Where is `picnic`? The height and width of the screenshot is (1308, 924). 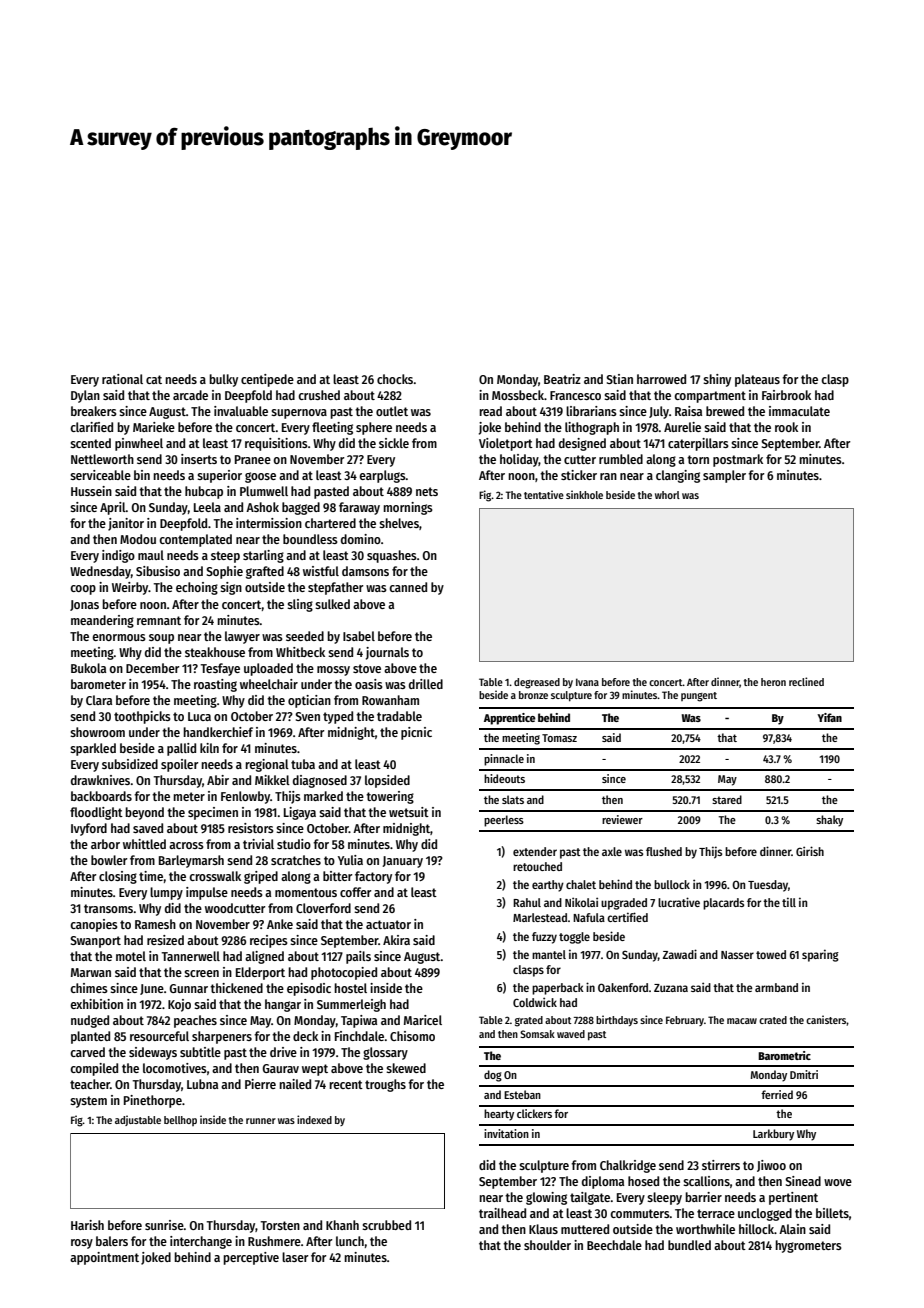 picnic is located at coordinates (416, 733).
